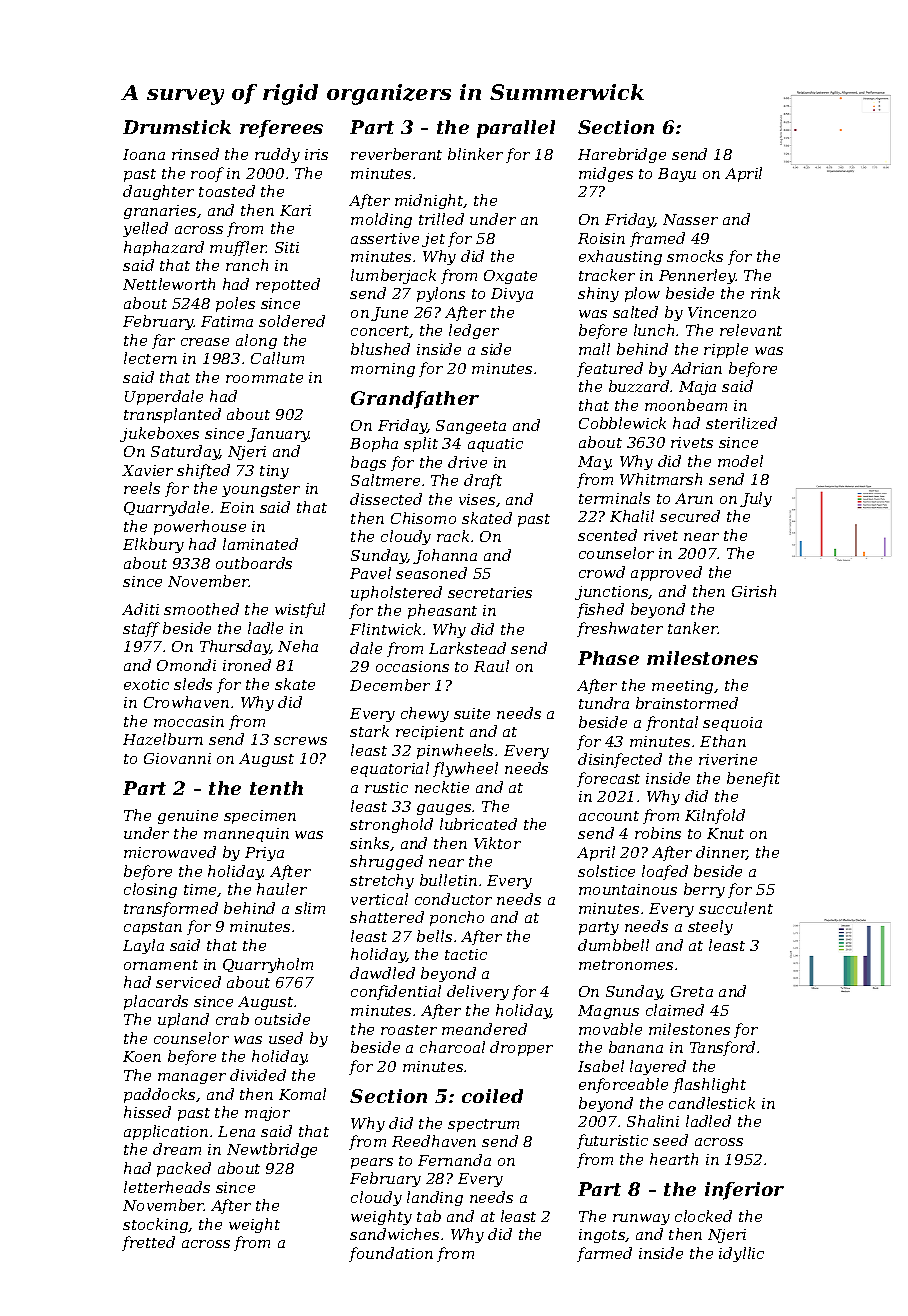  Describe the element at coordinates (281, 129) in the screenshot. I see `referees` at that location.
